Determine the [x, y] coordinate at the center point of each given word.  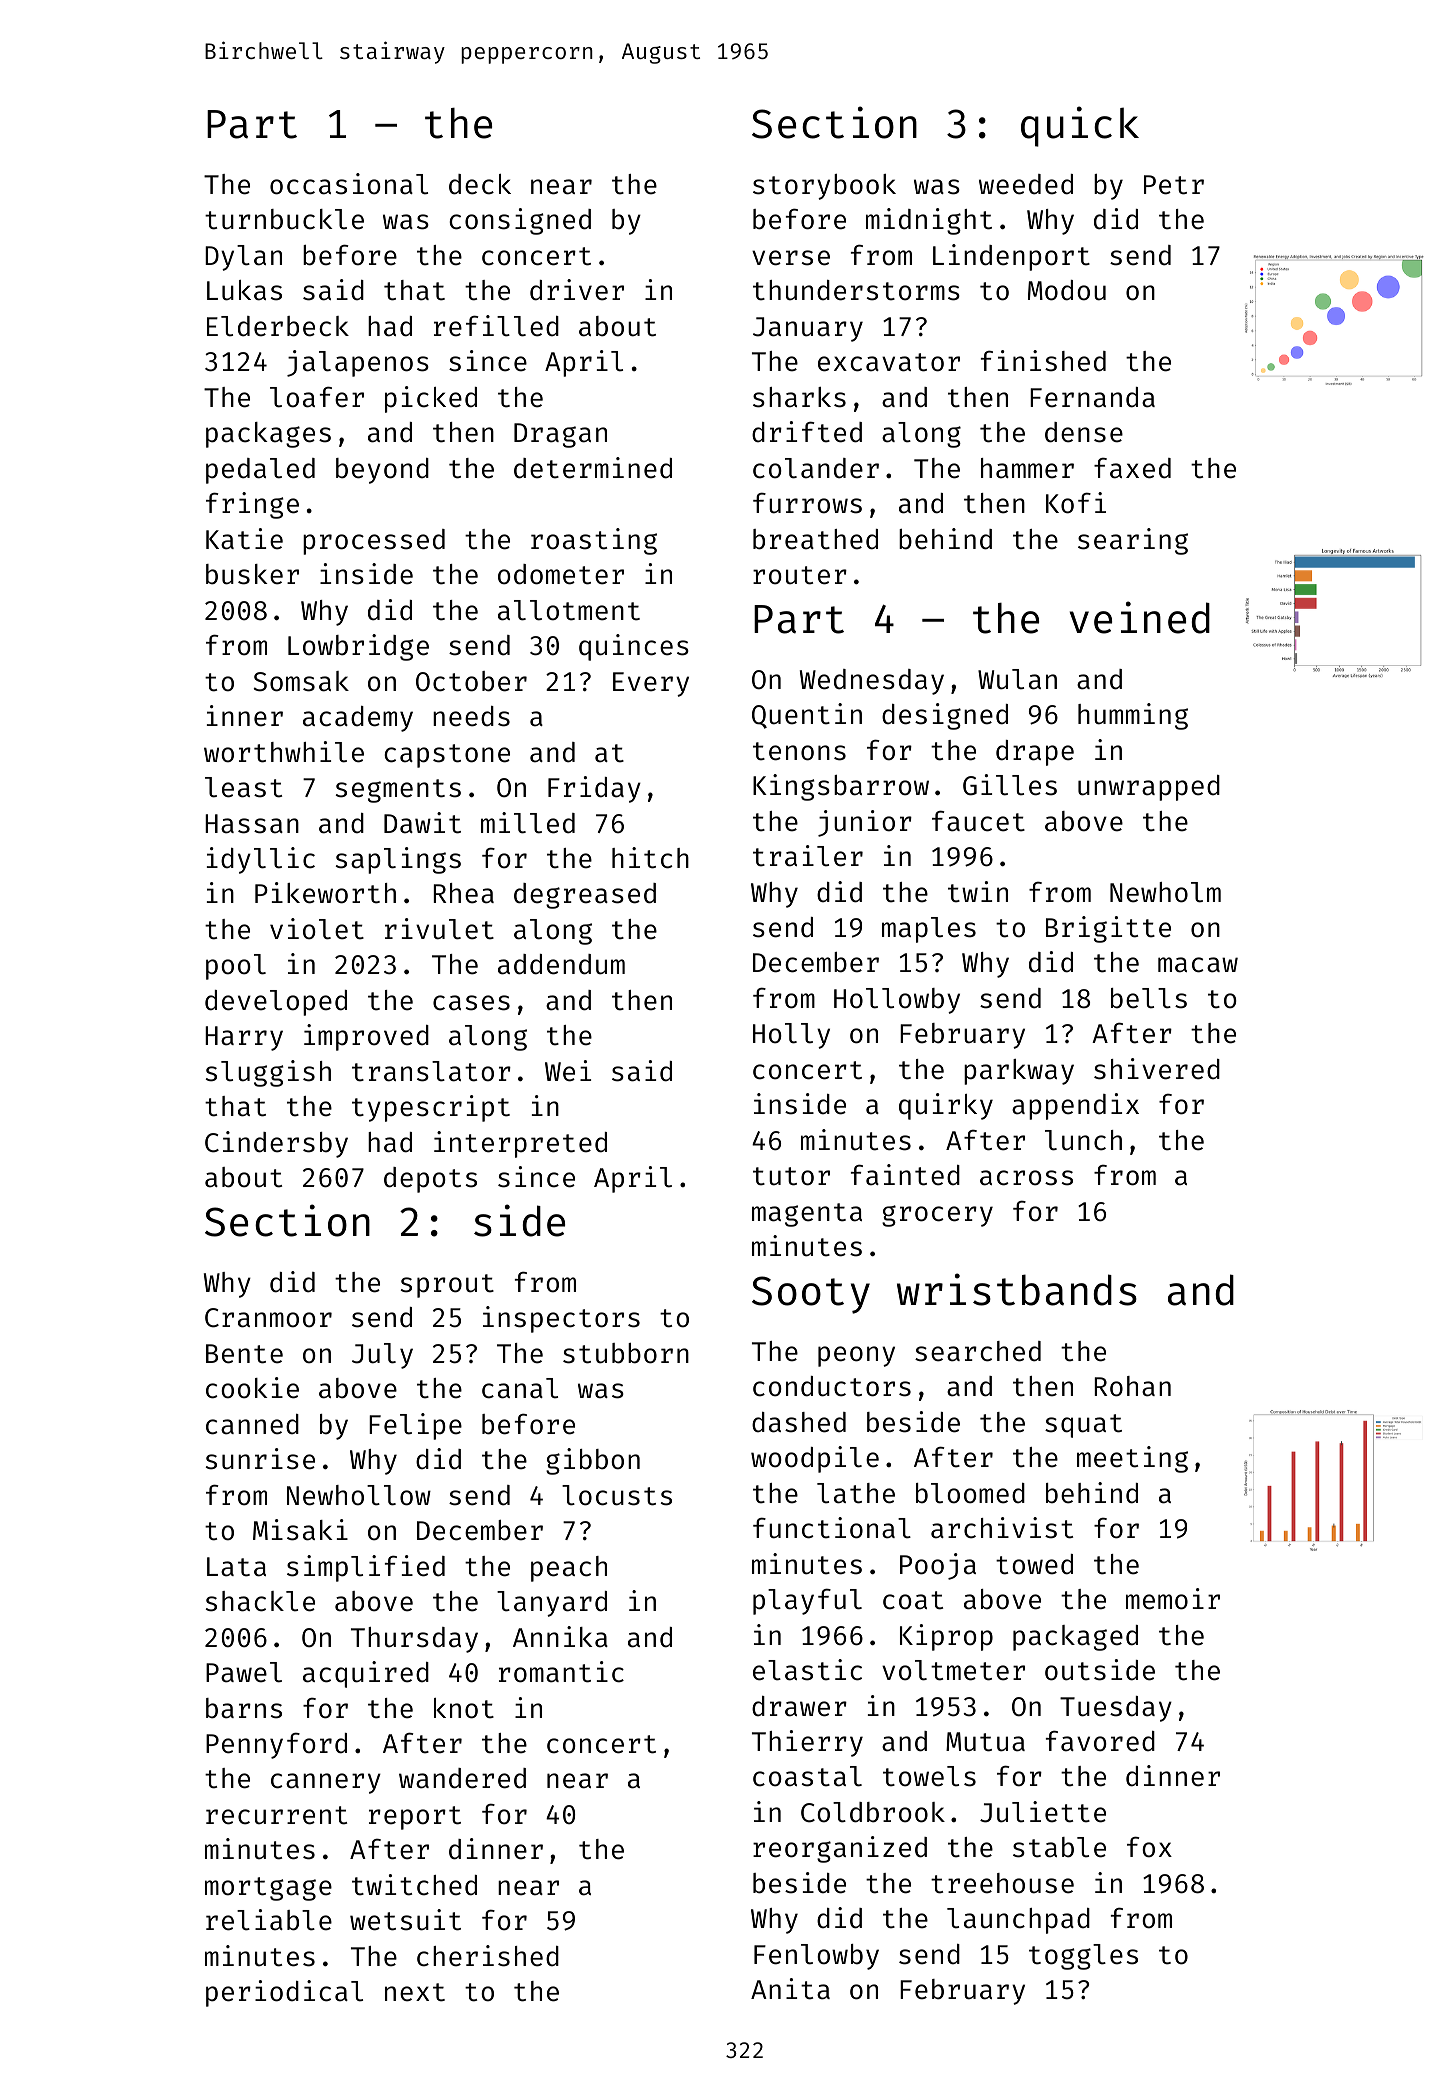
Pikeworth [325, 893]
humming [1133, 716]
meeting [1132, 1459]
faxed [1132, 468]
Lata [236, 1567]
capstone [447, 756]
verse [791, 258]
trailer [808, 856]
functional [832, 1528]
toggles [1083, 1957]
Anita [790, 1989]
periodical [284, 1993]
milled [528, 823]
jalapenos [358, 363]
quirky [946, 1106]
